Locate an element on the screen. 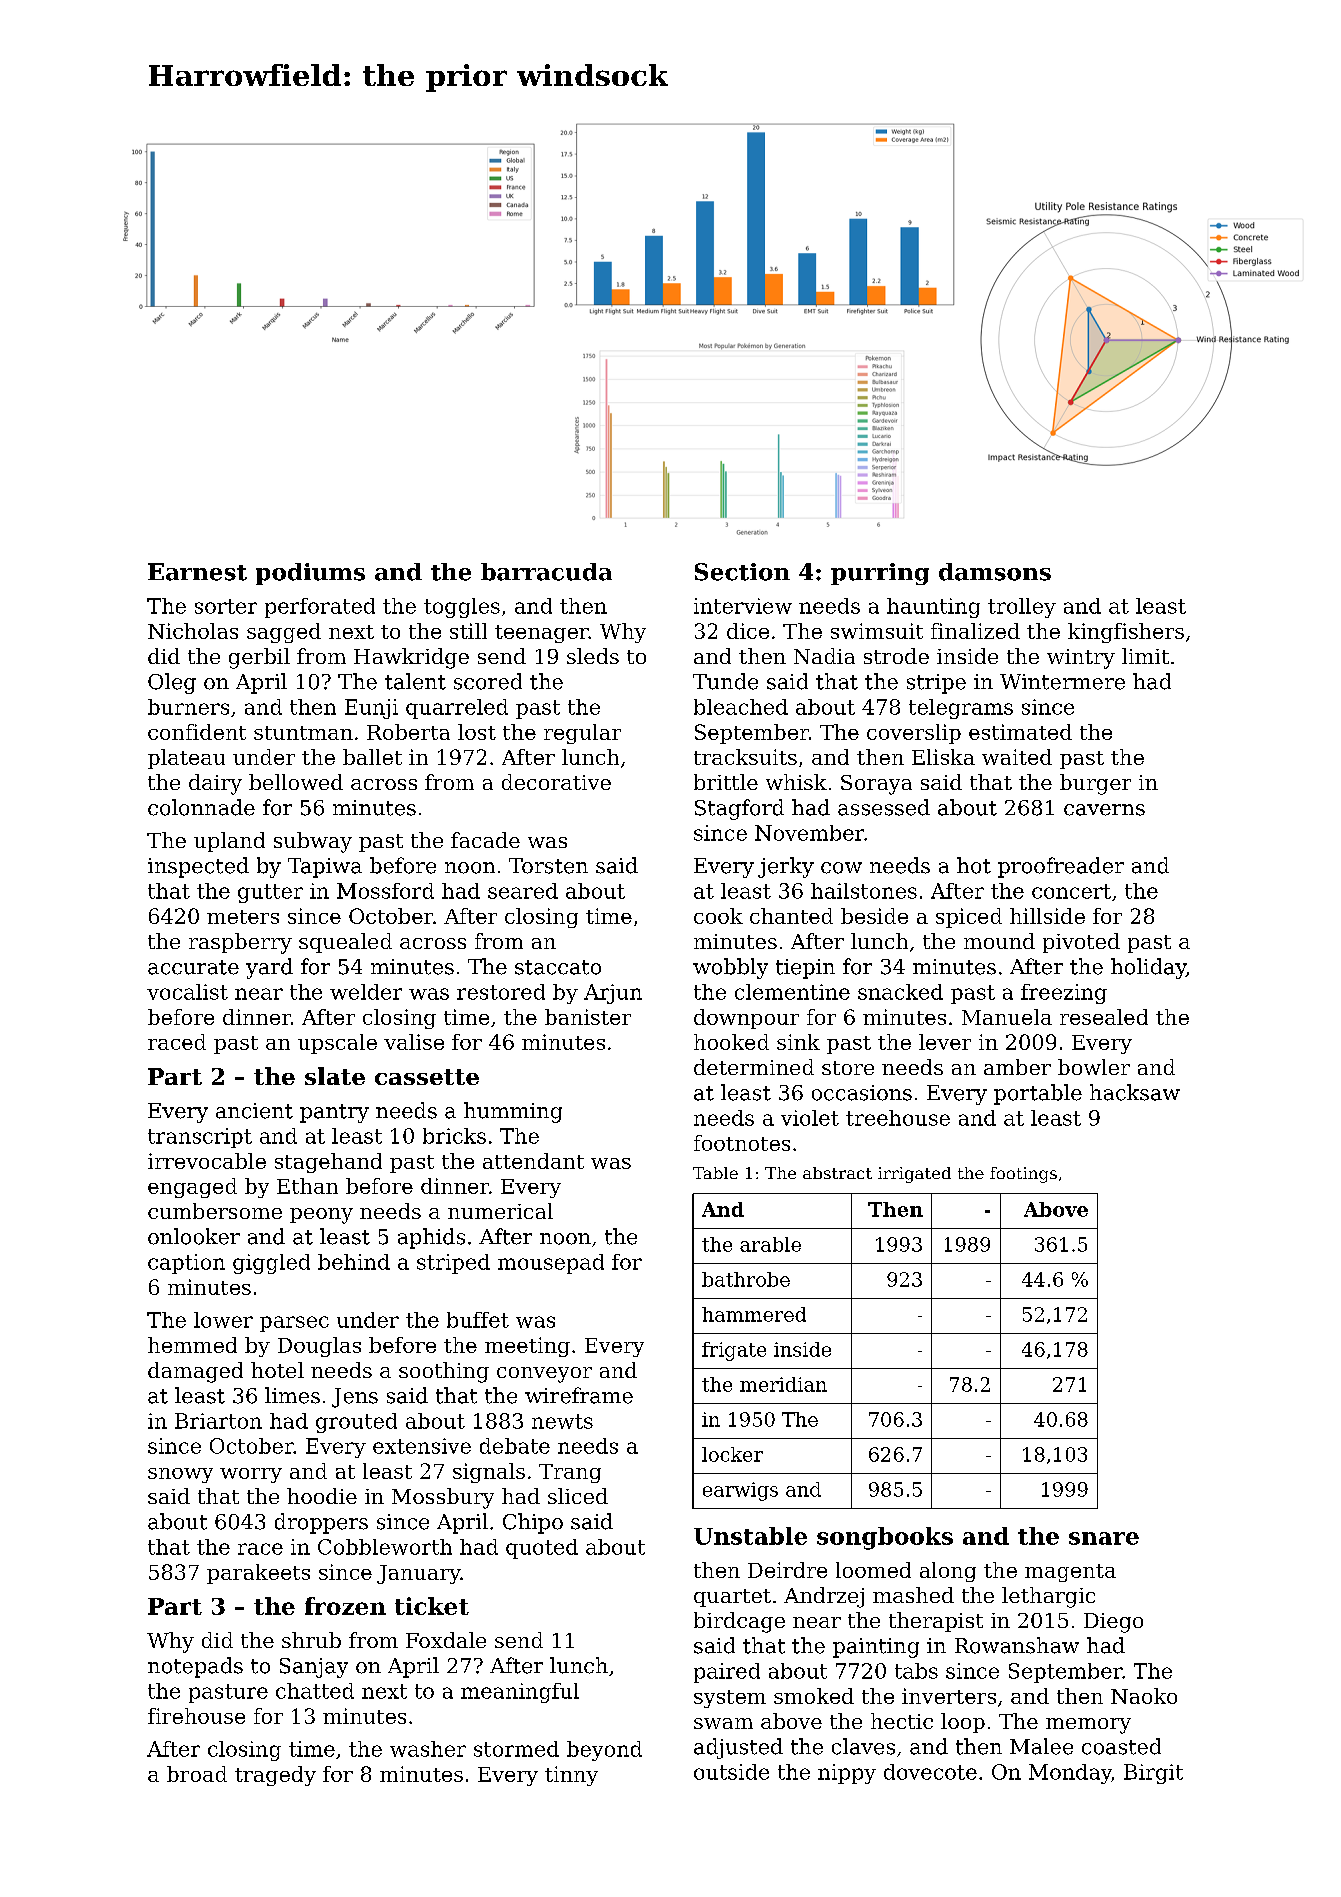 This screenshot has height=1897, width=1341. birdcage is located at coordinates (739, 1622).
